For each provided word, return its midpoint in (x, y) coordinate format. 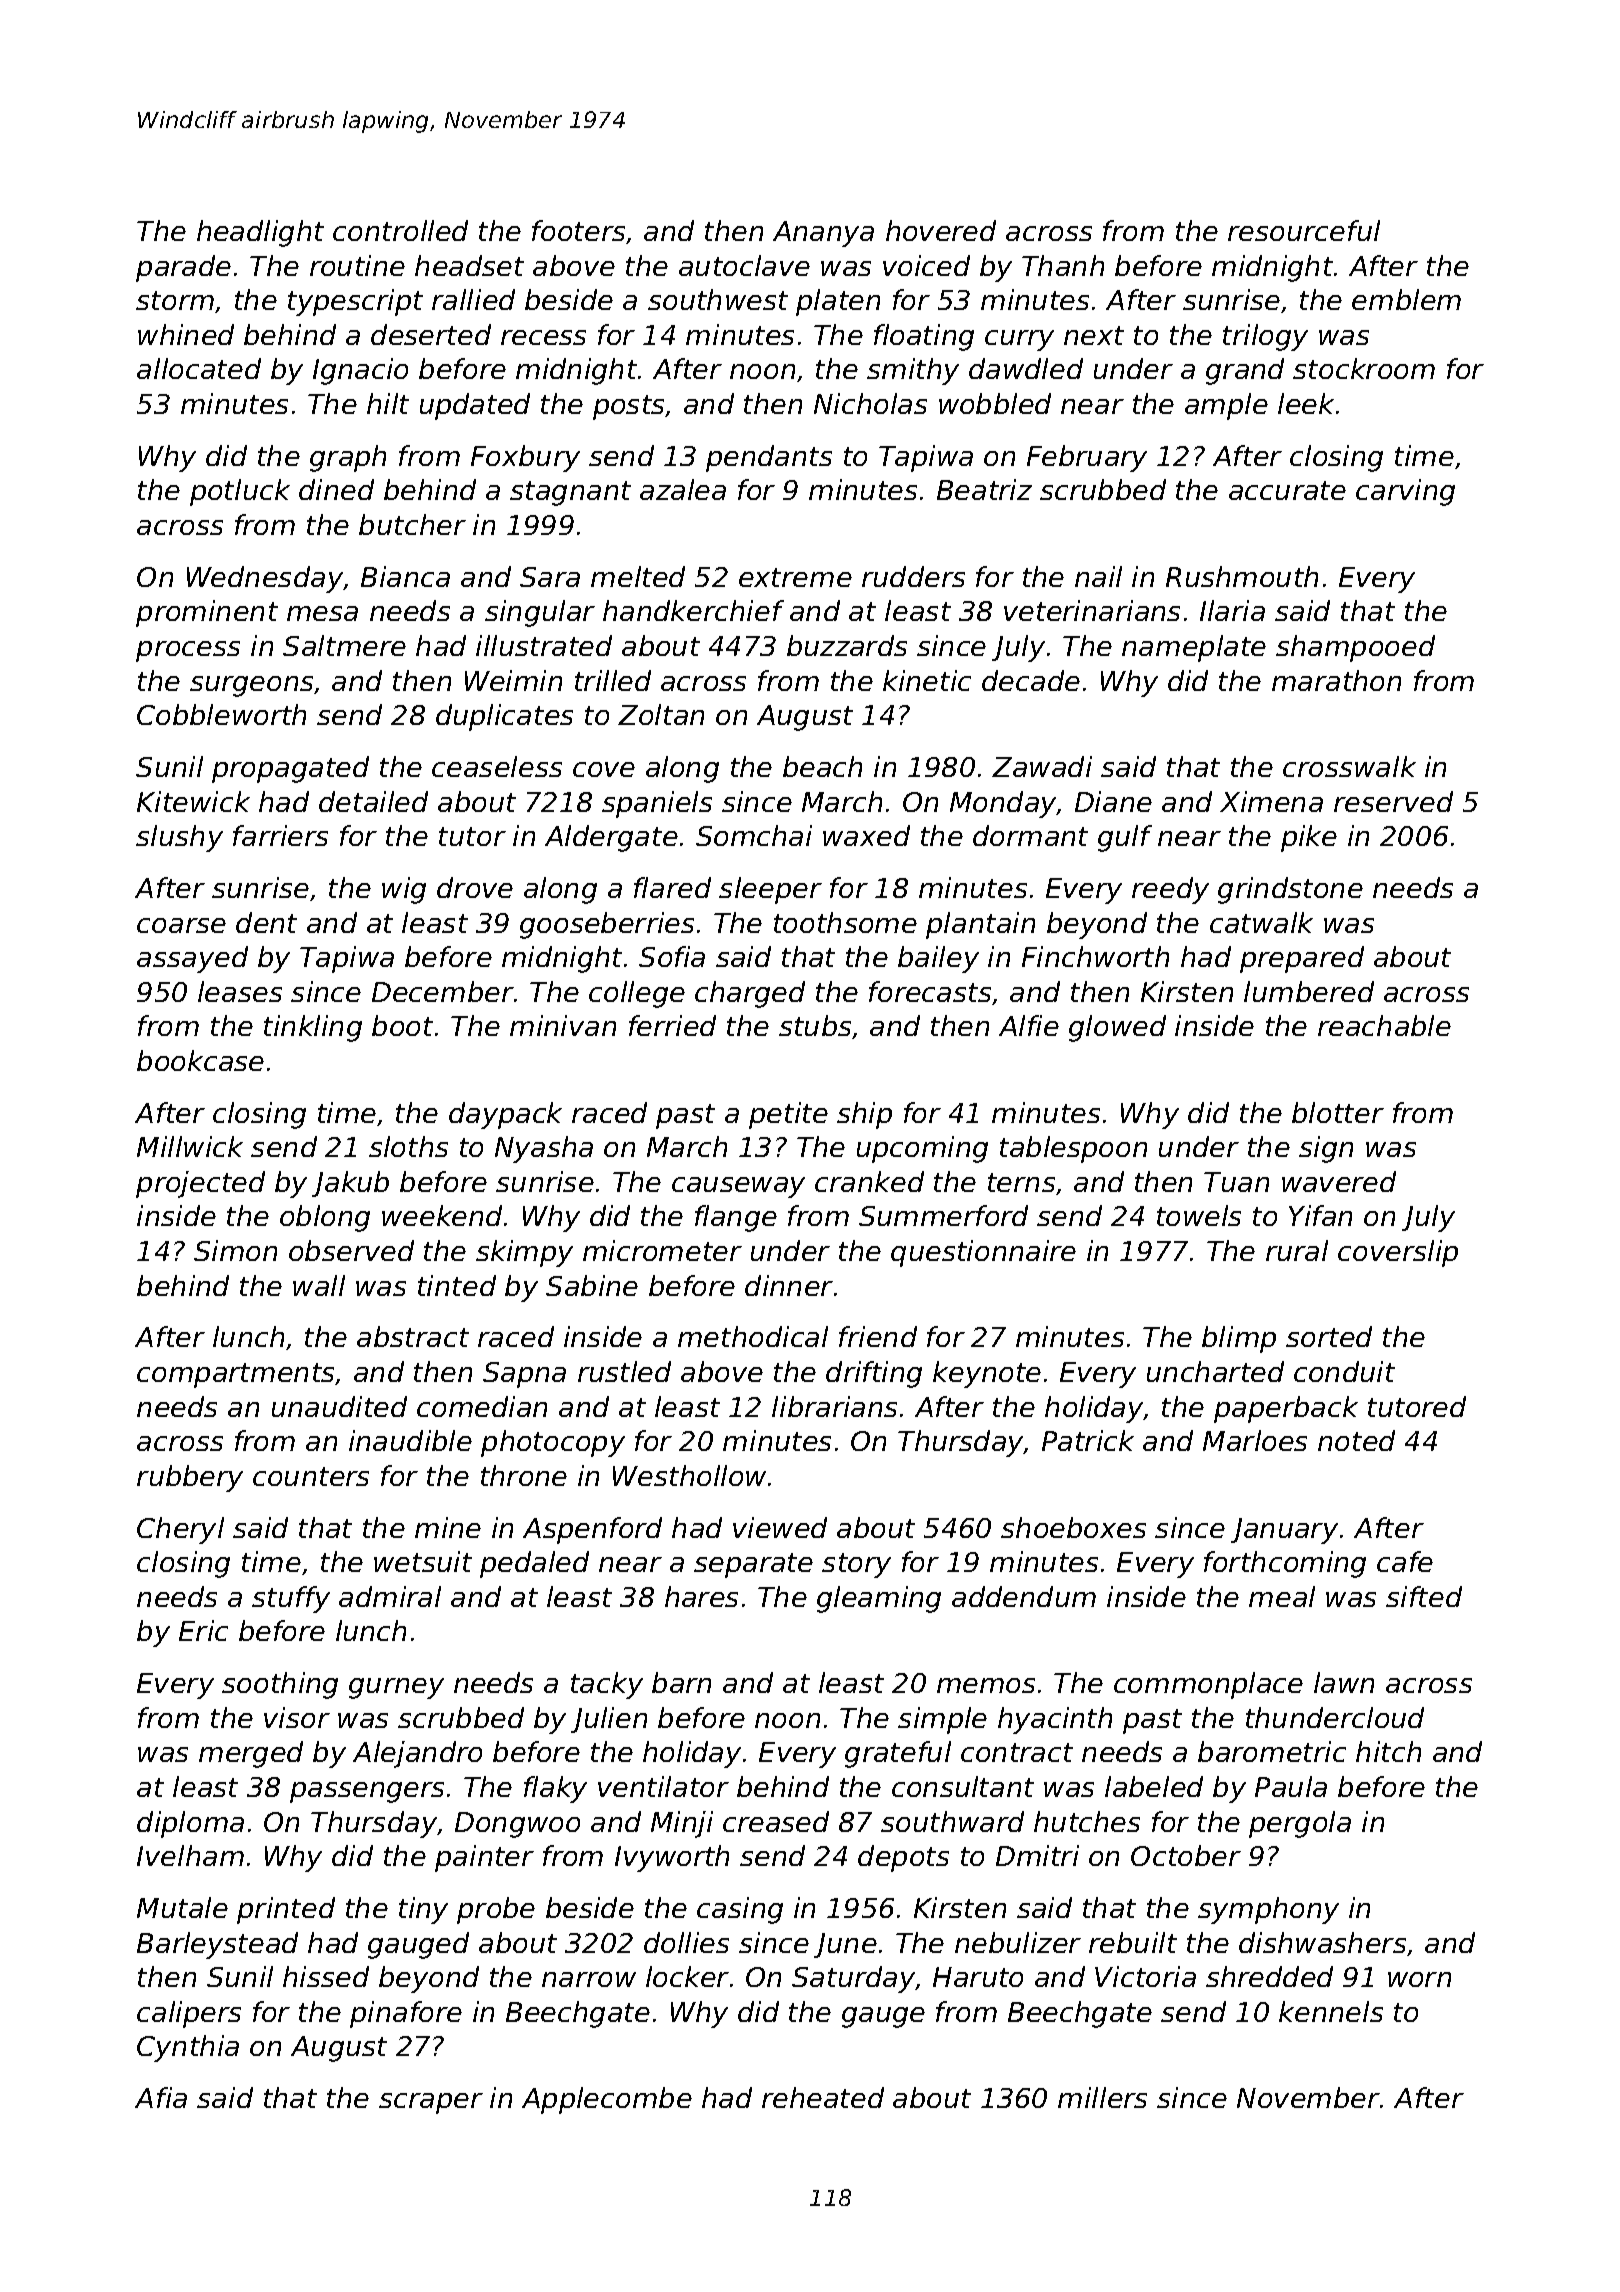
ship (864, 1115)
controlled (400, 230)
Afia (161, 2097)
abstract (413, 1336)
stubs (815, 1025)
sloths (408, 1146)
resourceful (1304, 230)
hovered (941, 230)
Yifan (1320, 1215)
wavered (1339, 1181)
